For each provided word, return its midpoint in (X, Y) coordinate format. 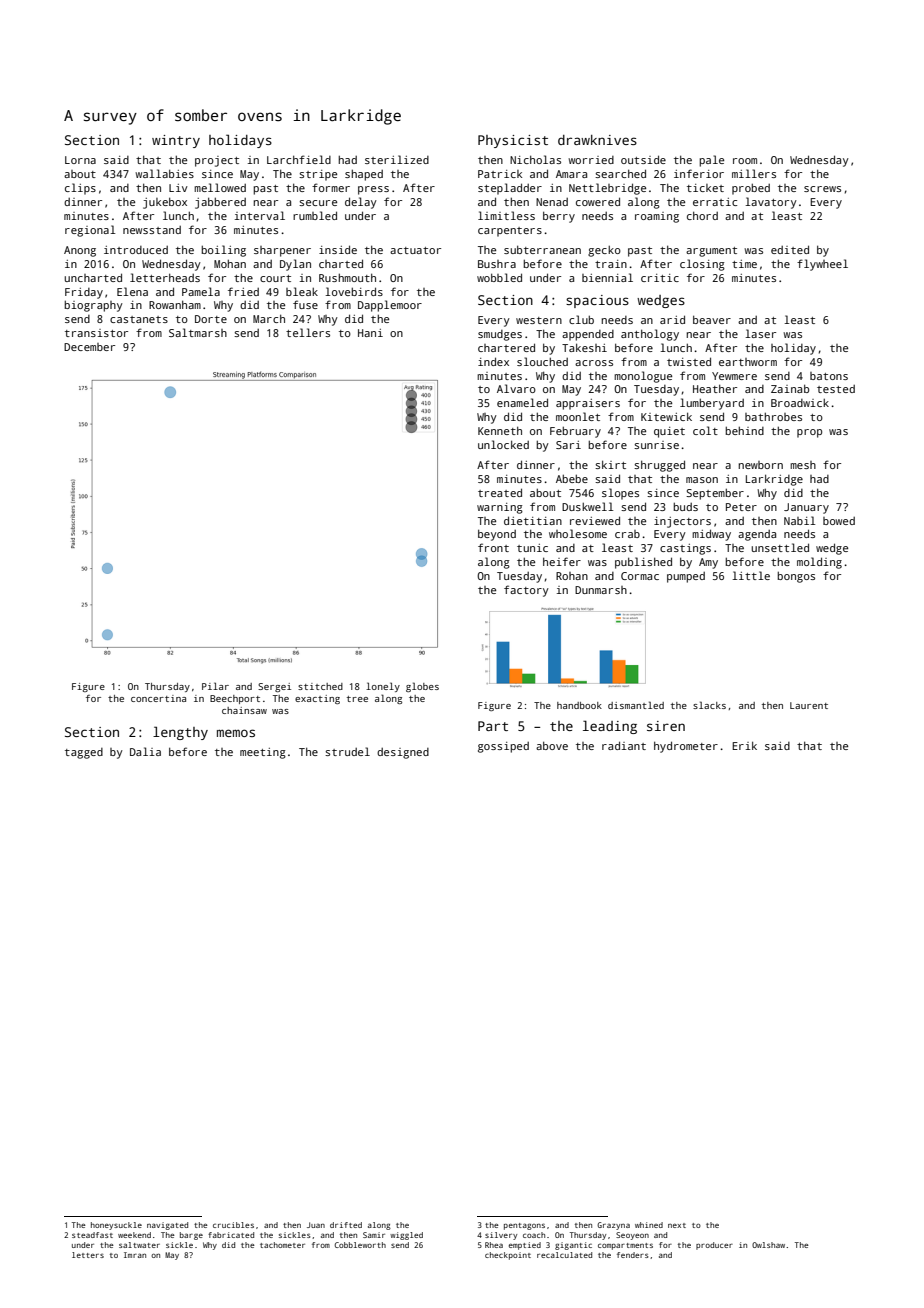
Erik (744, 745)
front (493, 547)
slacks (709, 705)
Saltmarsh (198, 332)
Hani (370, 333)
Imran (135, 1255)
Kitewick (666, 416)
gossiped (503, 747)
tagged (84, 753)
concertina (158, 698)
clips (80, 189)
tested (836, 389)
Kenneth (500, 430)
